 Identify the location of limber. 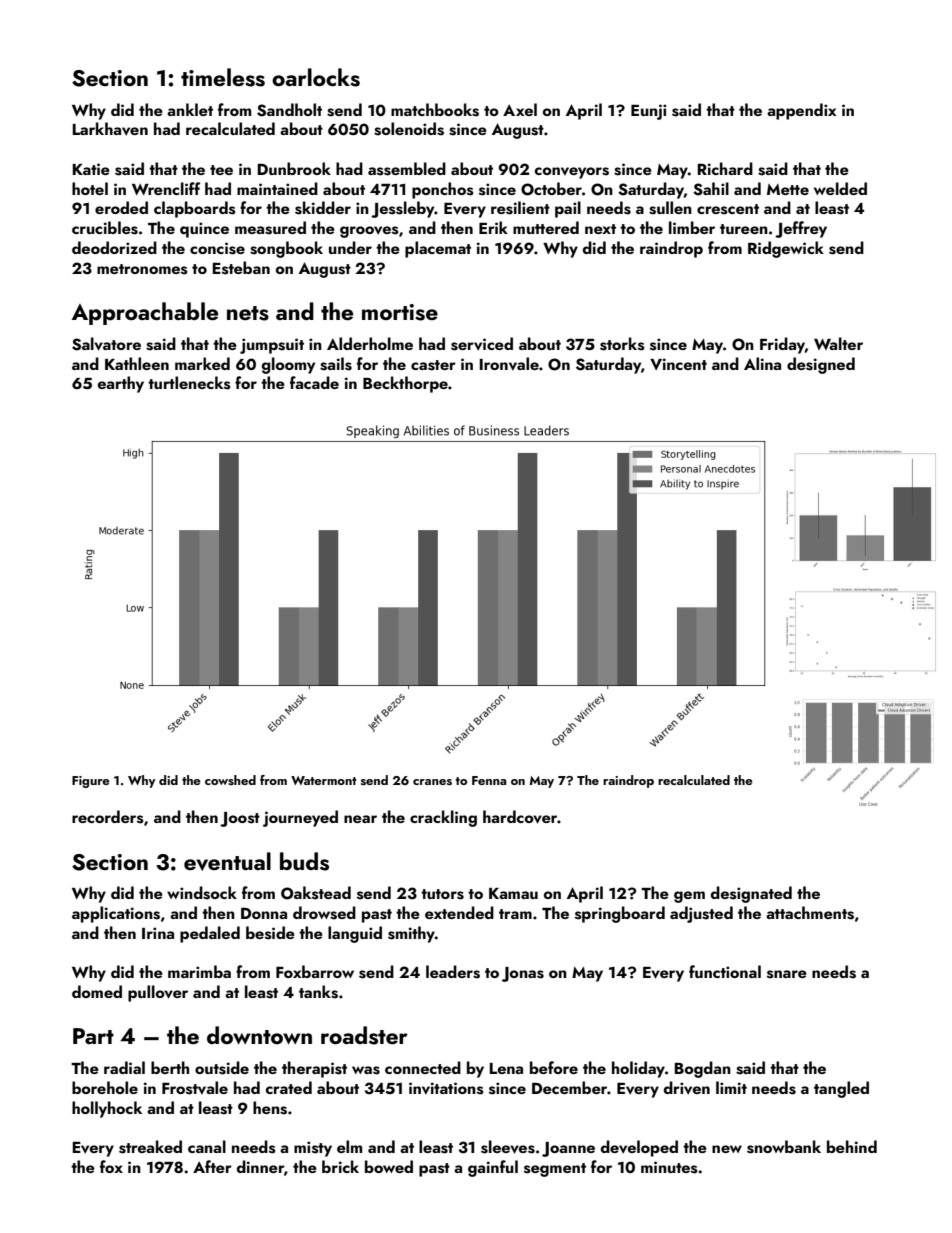
(692, 227).
